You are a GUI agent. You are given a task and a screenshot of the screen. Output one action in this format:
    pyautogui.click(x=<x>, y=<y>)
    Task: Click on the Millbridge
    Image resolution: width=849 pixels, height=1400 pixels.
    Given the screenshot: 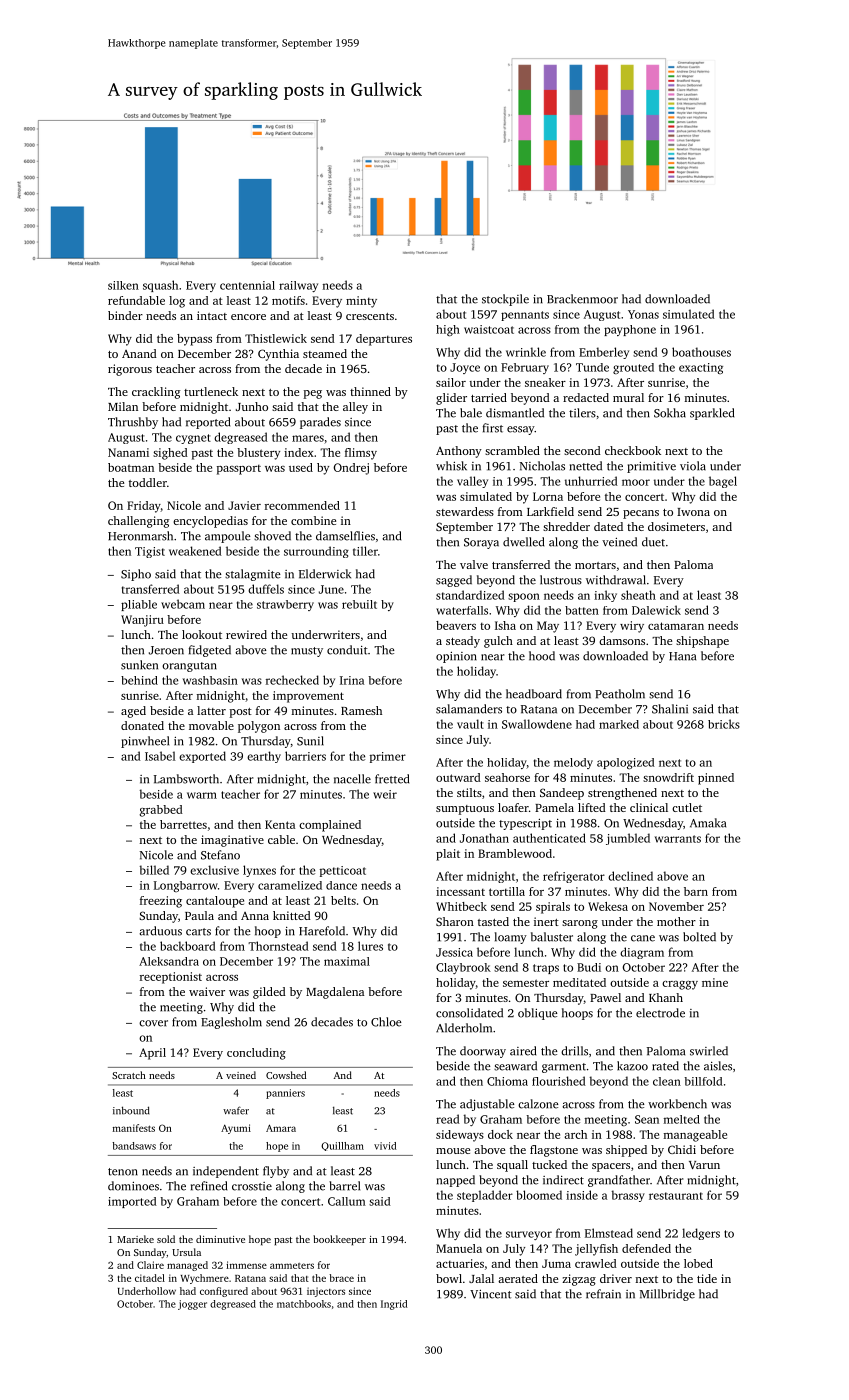 What is the action you would take?
    pyautogui.click(x=667, y=1295)
